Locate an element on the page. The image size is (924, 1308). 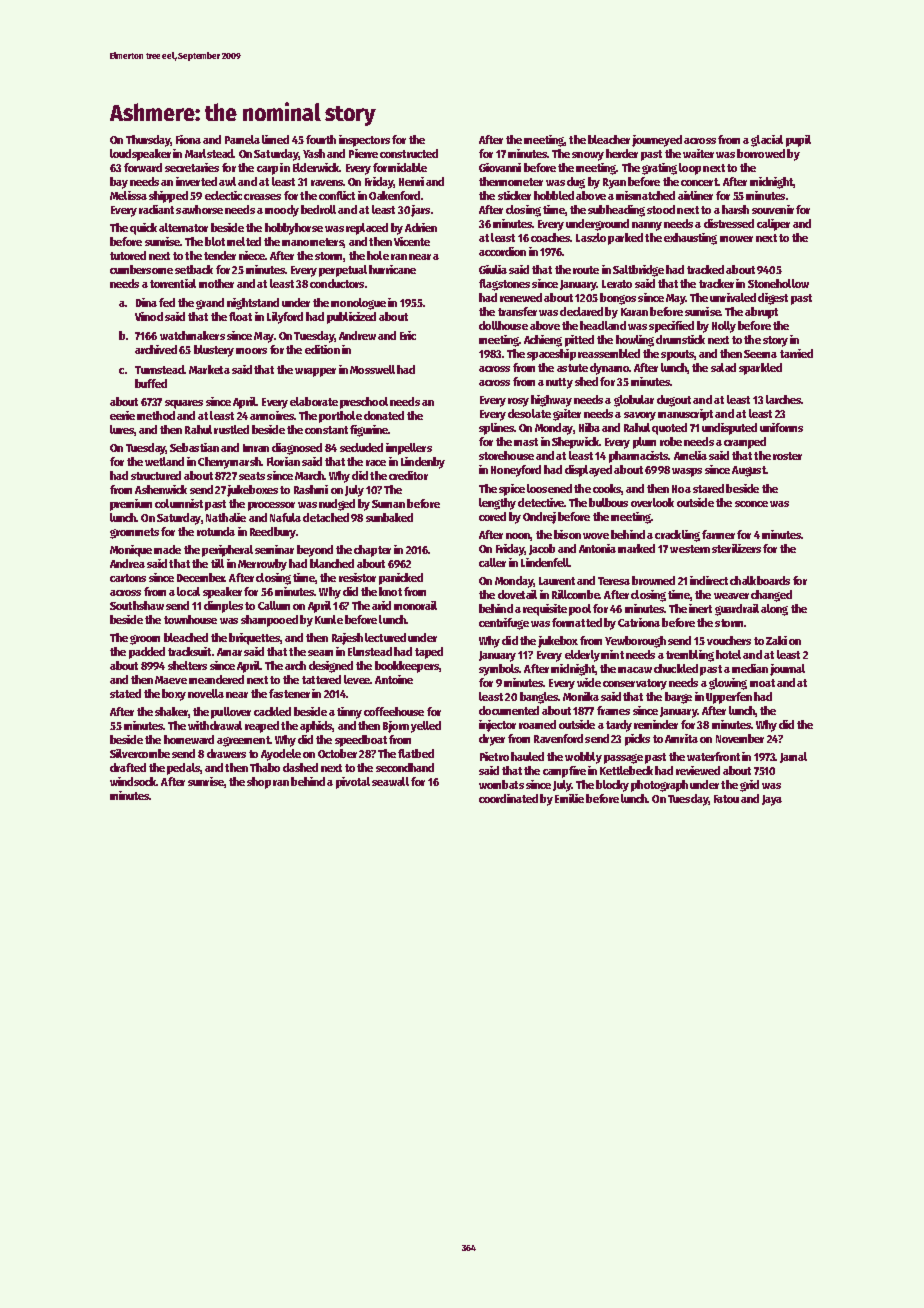
flagstones is located at coordinates (504, 285).
